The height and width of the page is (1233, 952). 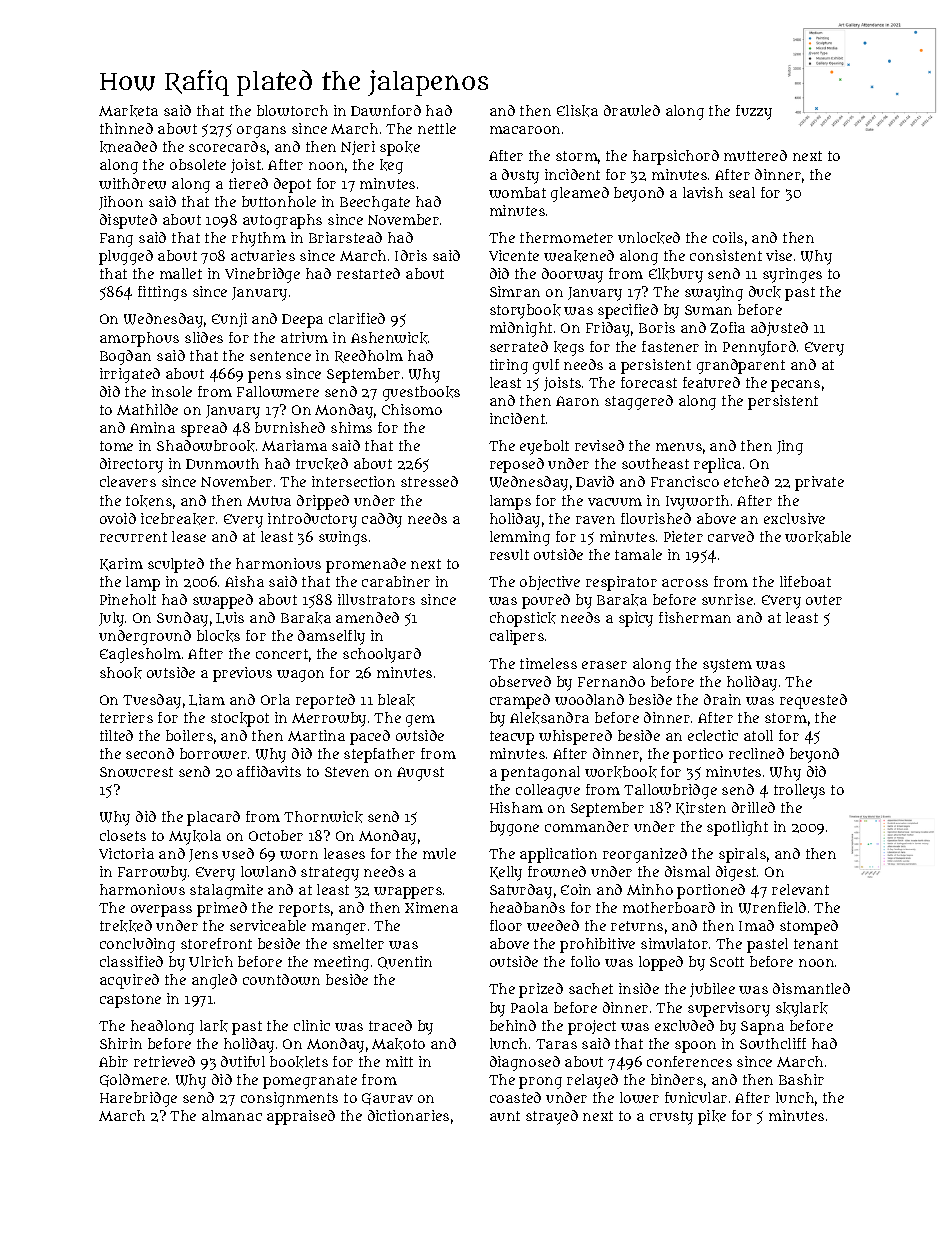 I want to click on booklets, so click(x=299, y=1062).
